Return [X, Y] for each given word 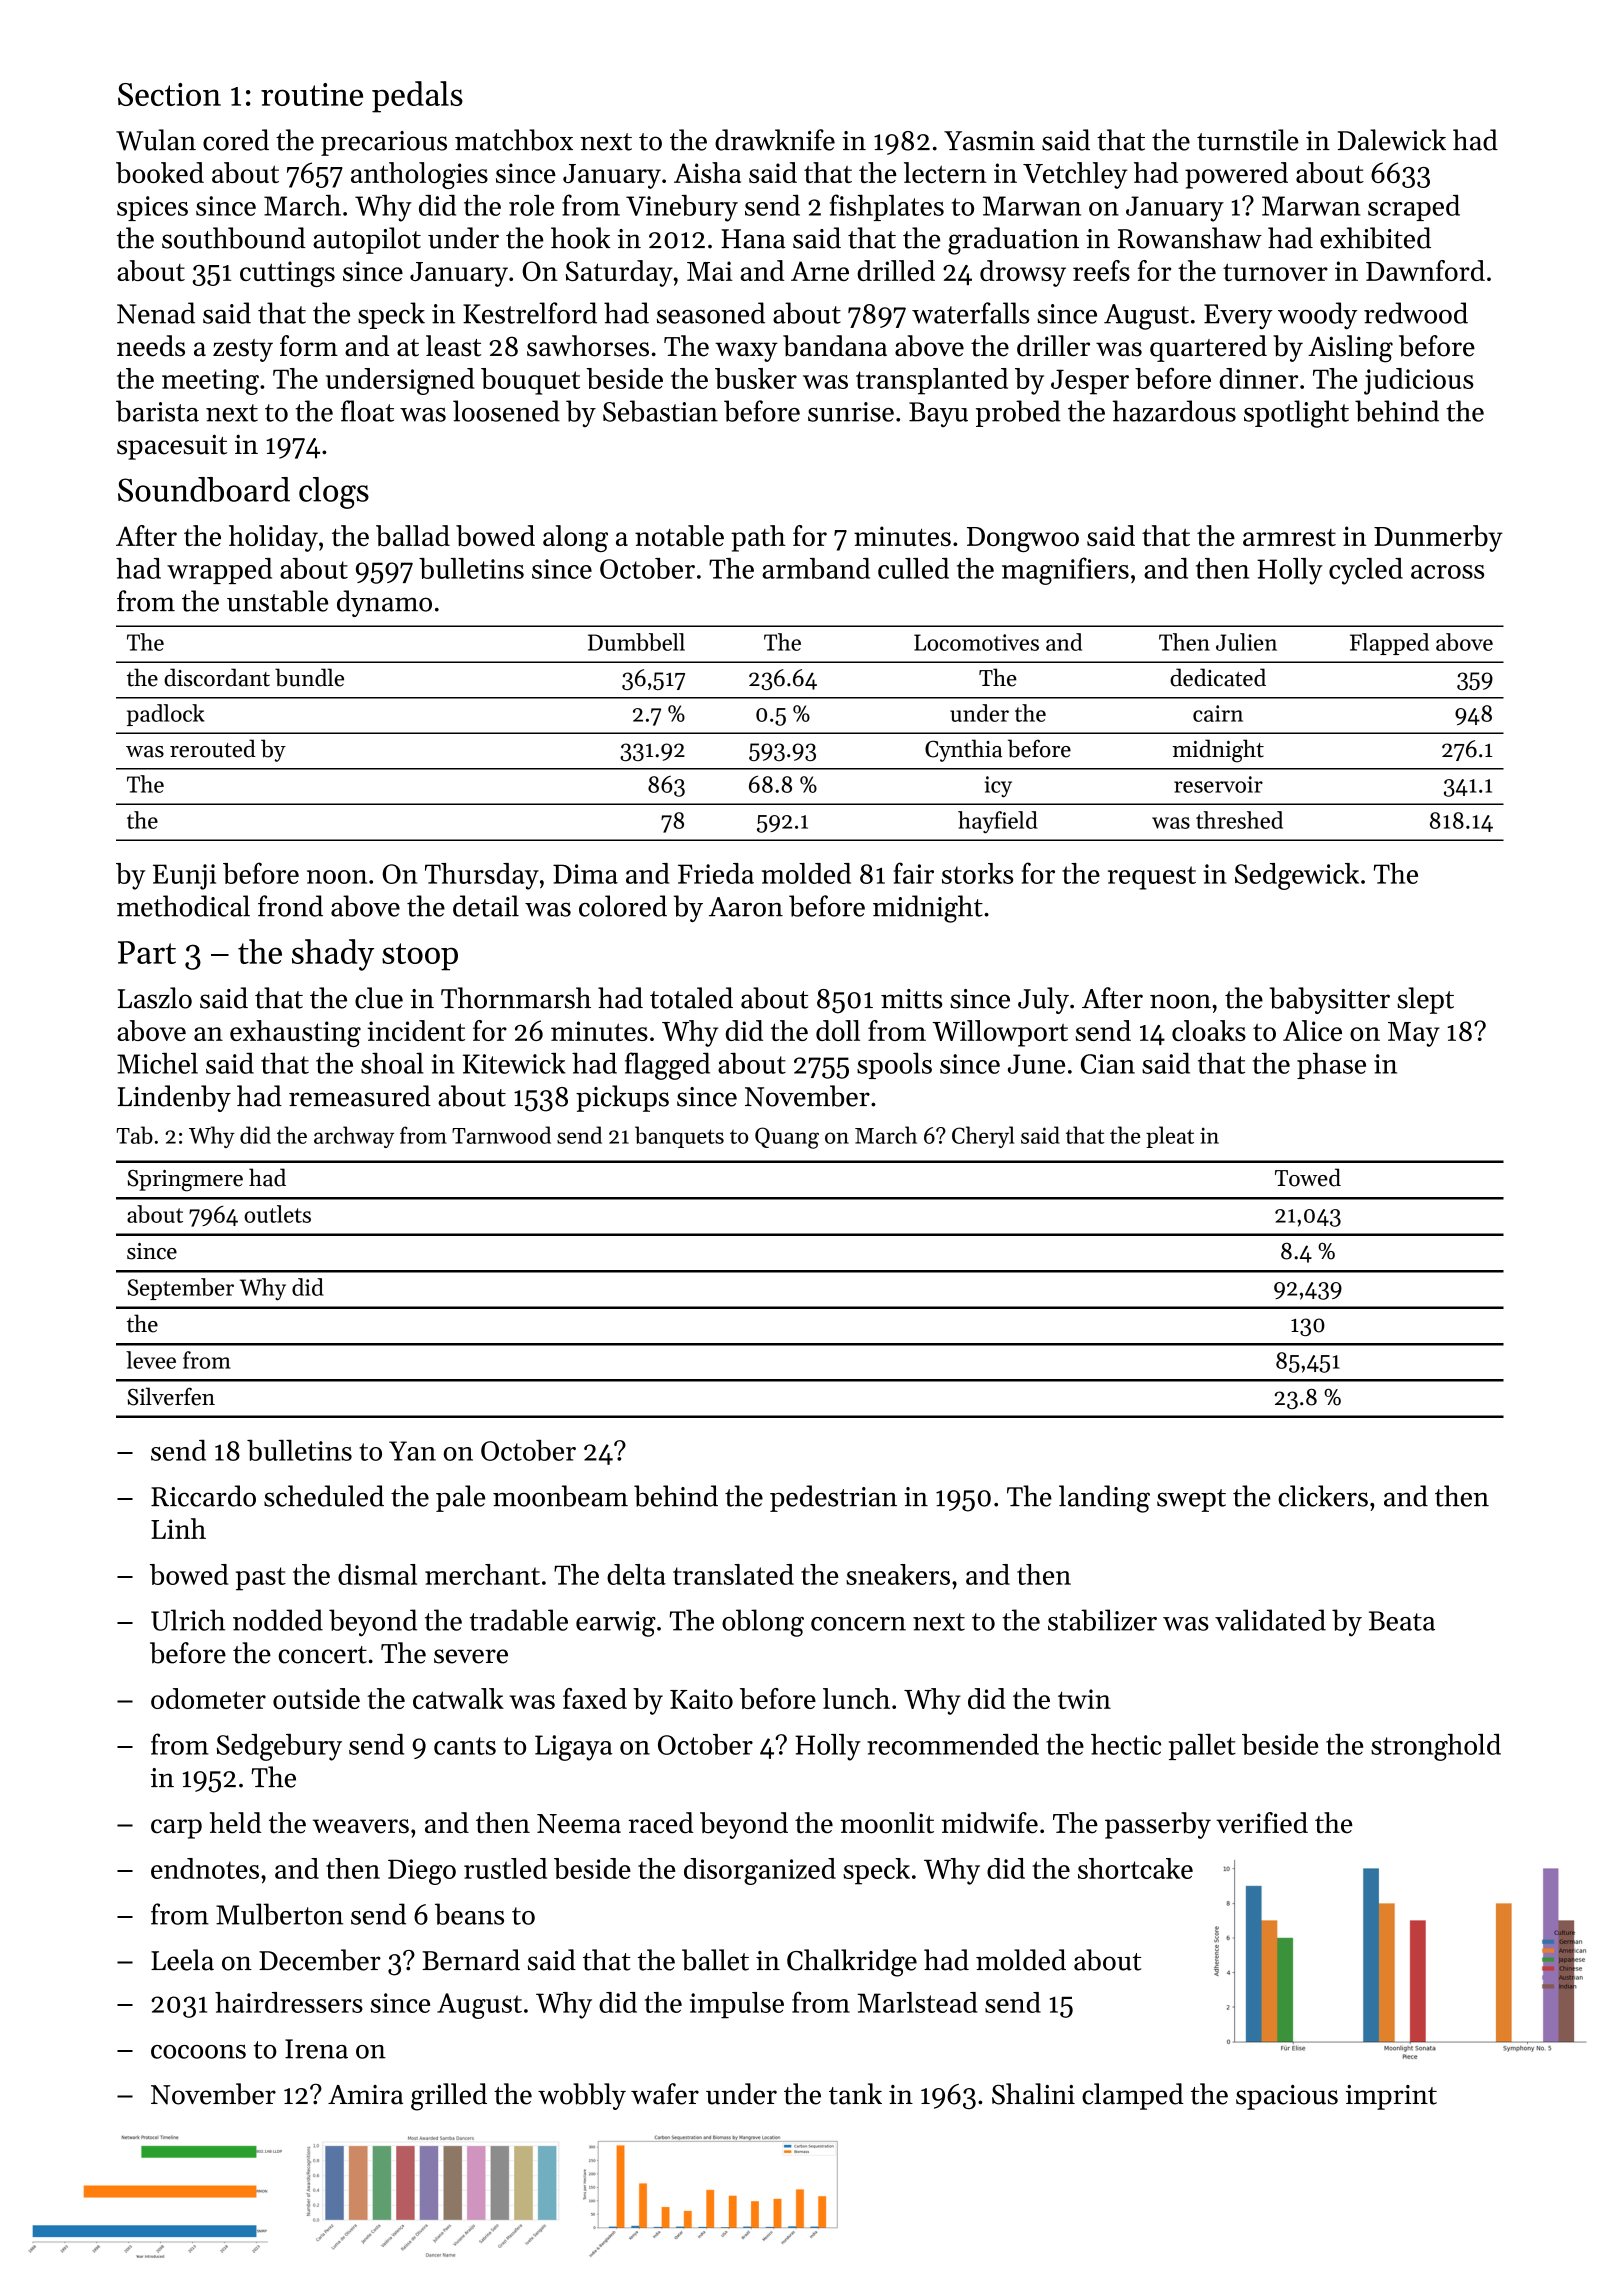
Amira [365, 2095]
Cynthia [963, 750]
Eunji [184, 877]
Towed [1308, 1177]
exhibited [1375, 238]
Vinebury [682, 208]
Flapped [1389, 644]
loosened [506, 411]
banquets [679, 1137]
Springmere [185, 1181]
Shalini [1033, 2094]
